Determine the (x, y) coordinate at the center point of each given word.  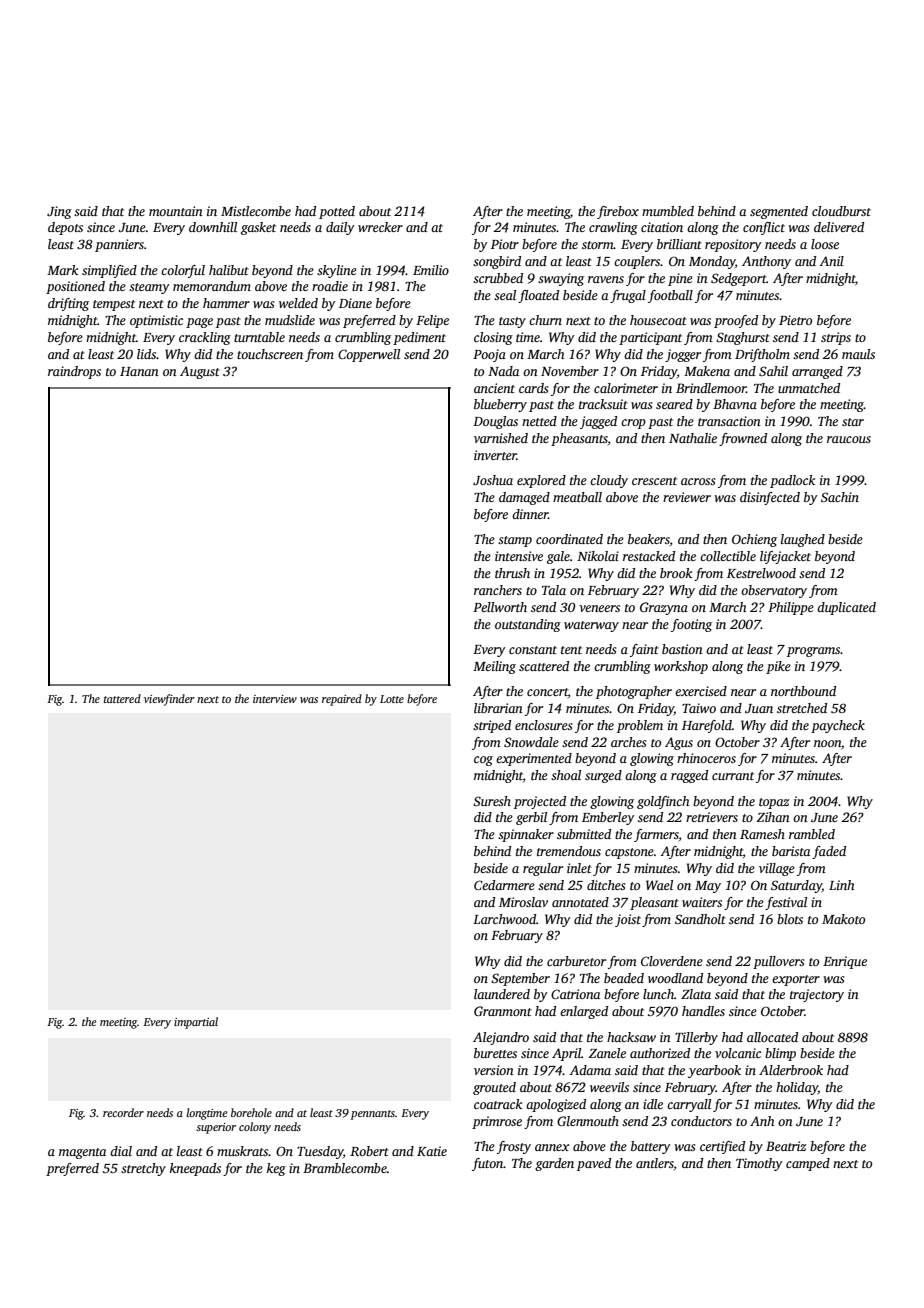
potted (337, 212)
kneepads (195, 1169)
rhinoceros (706, 758)
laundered (502, 994)
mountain (176, 211)
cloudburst (841, 211)
